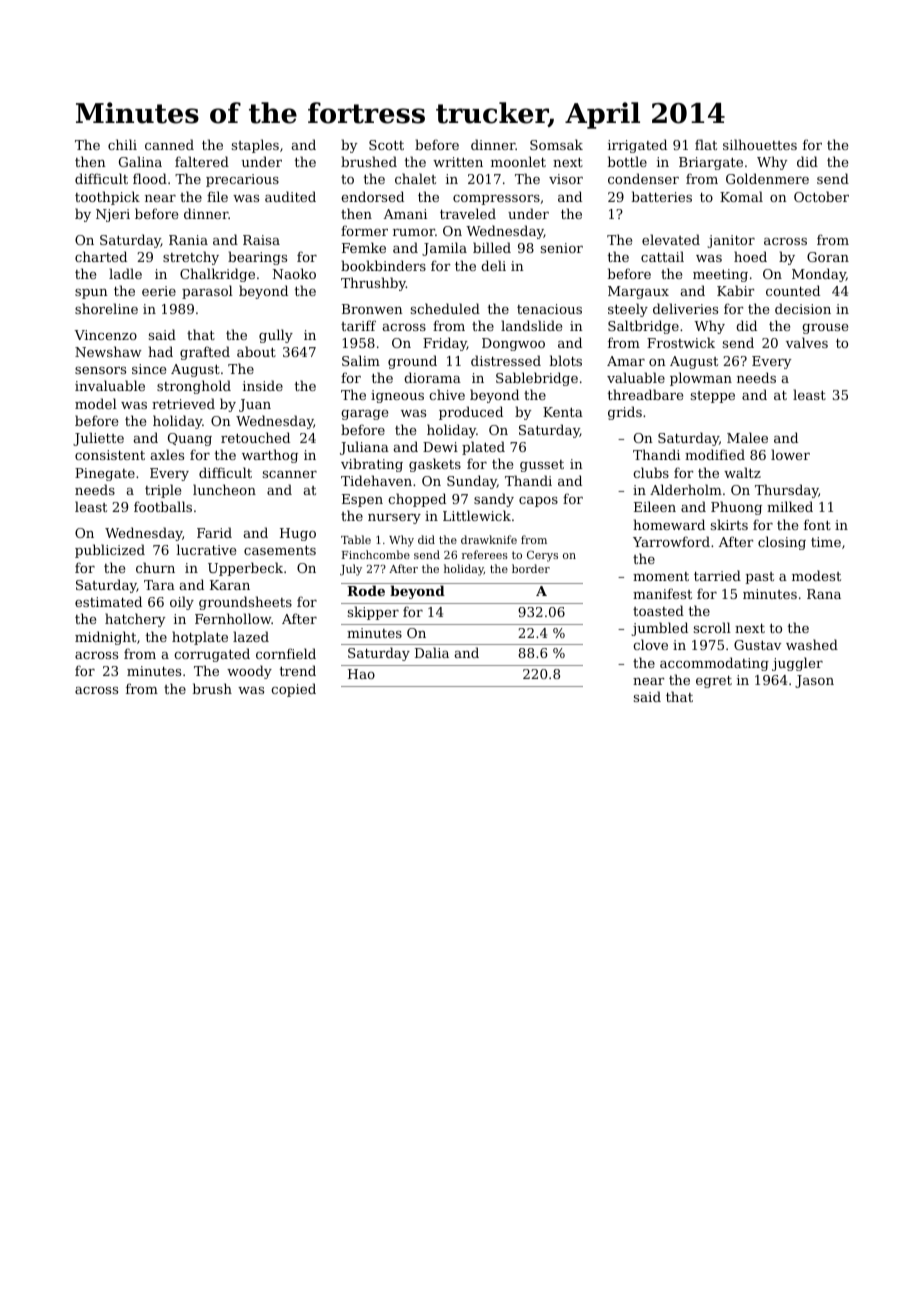 Image resolution: width=924 pixels, height=1308 pixels. What do you see at coordinates (432, 652) in the image?
I see `Dalia` at bounding box center [432, 652].
